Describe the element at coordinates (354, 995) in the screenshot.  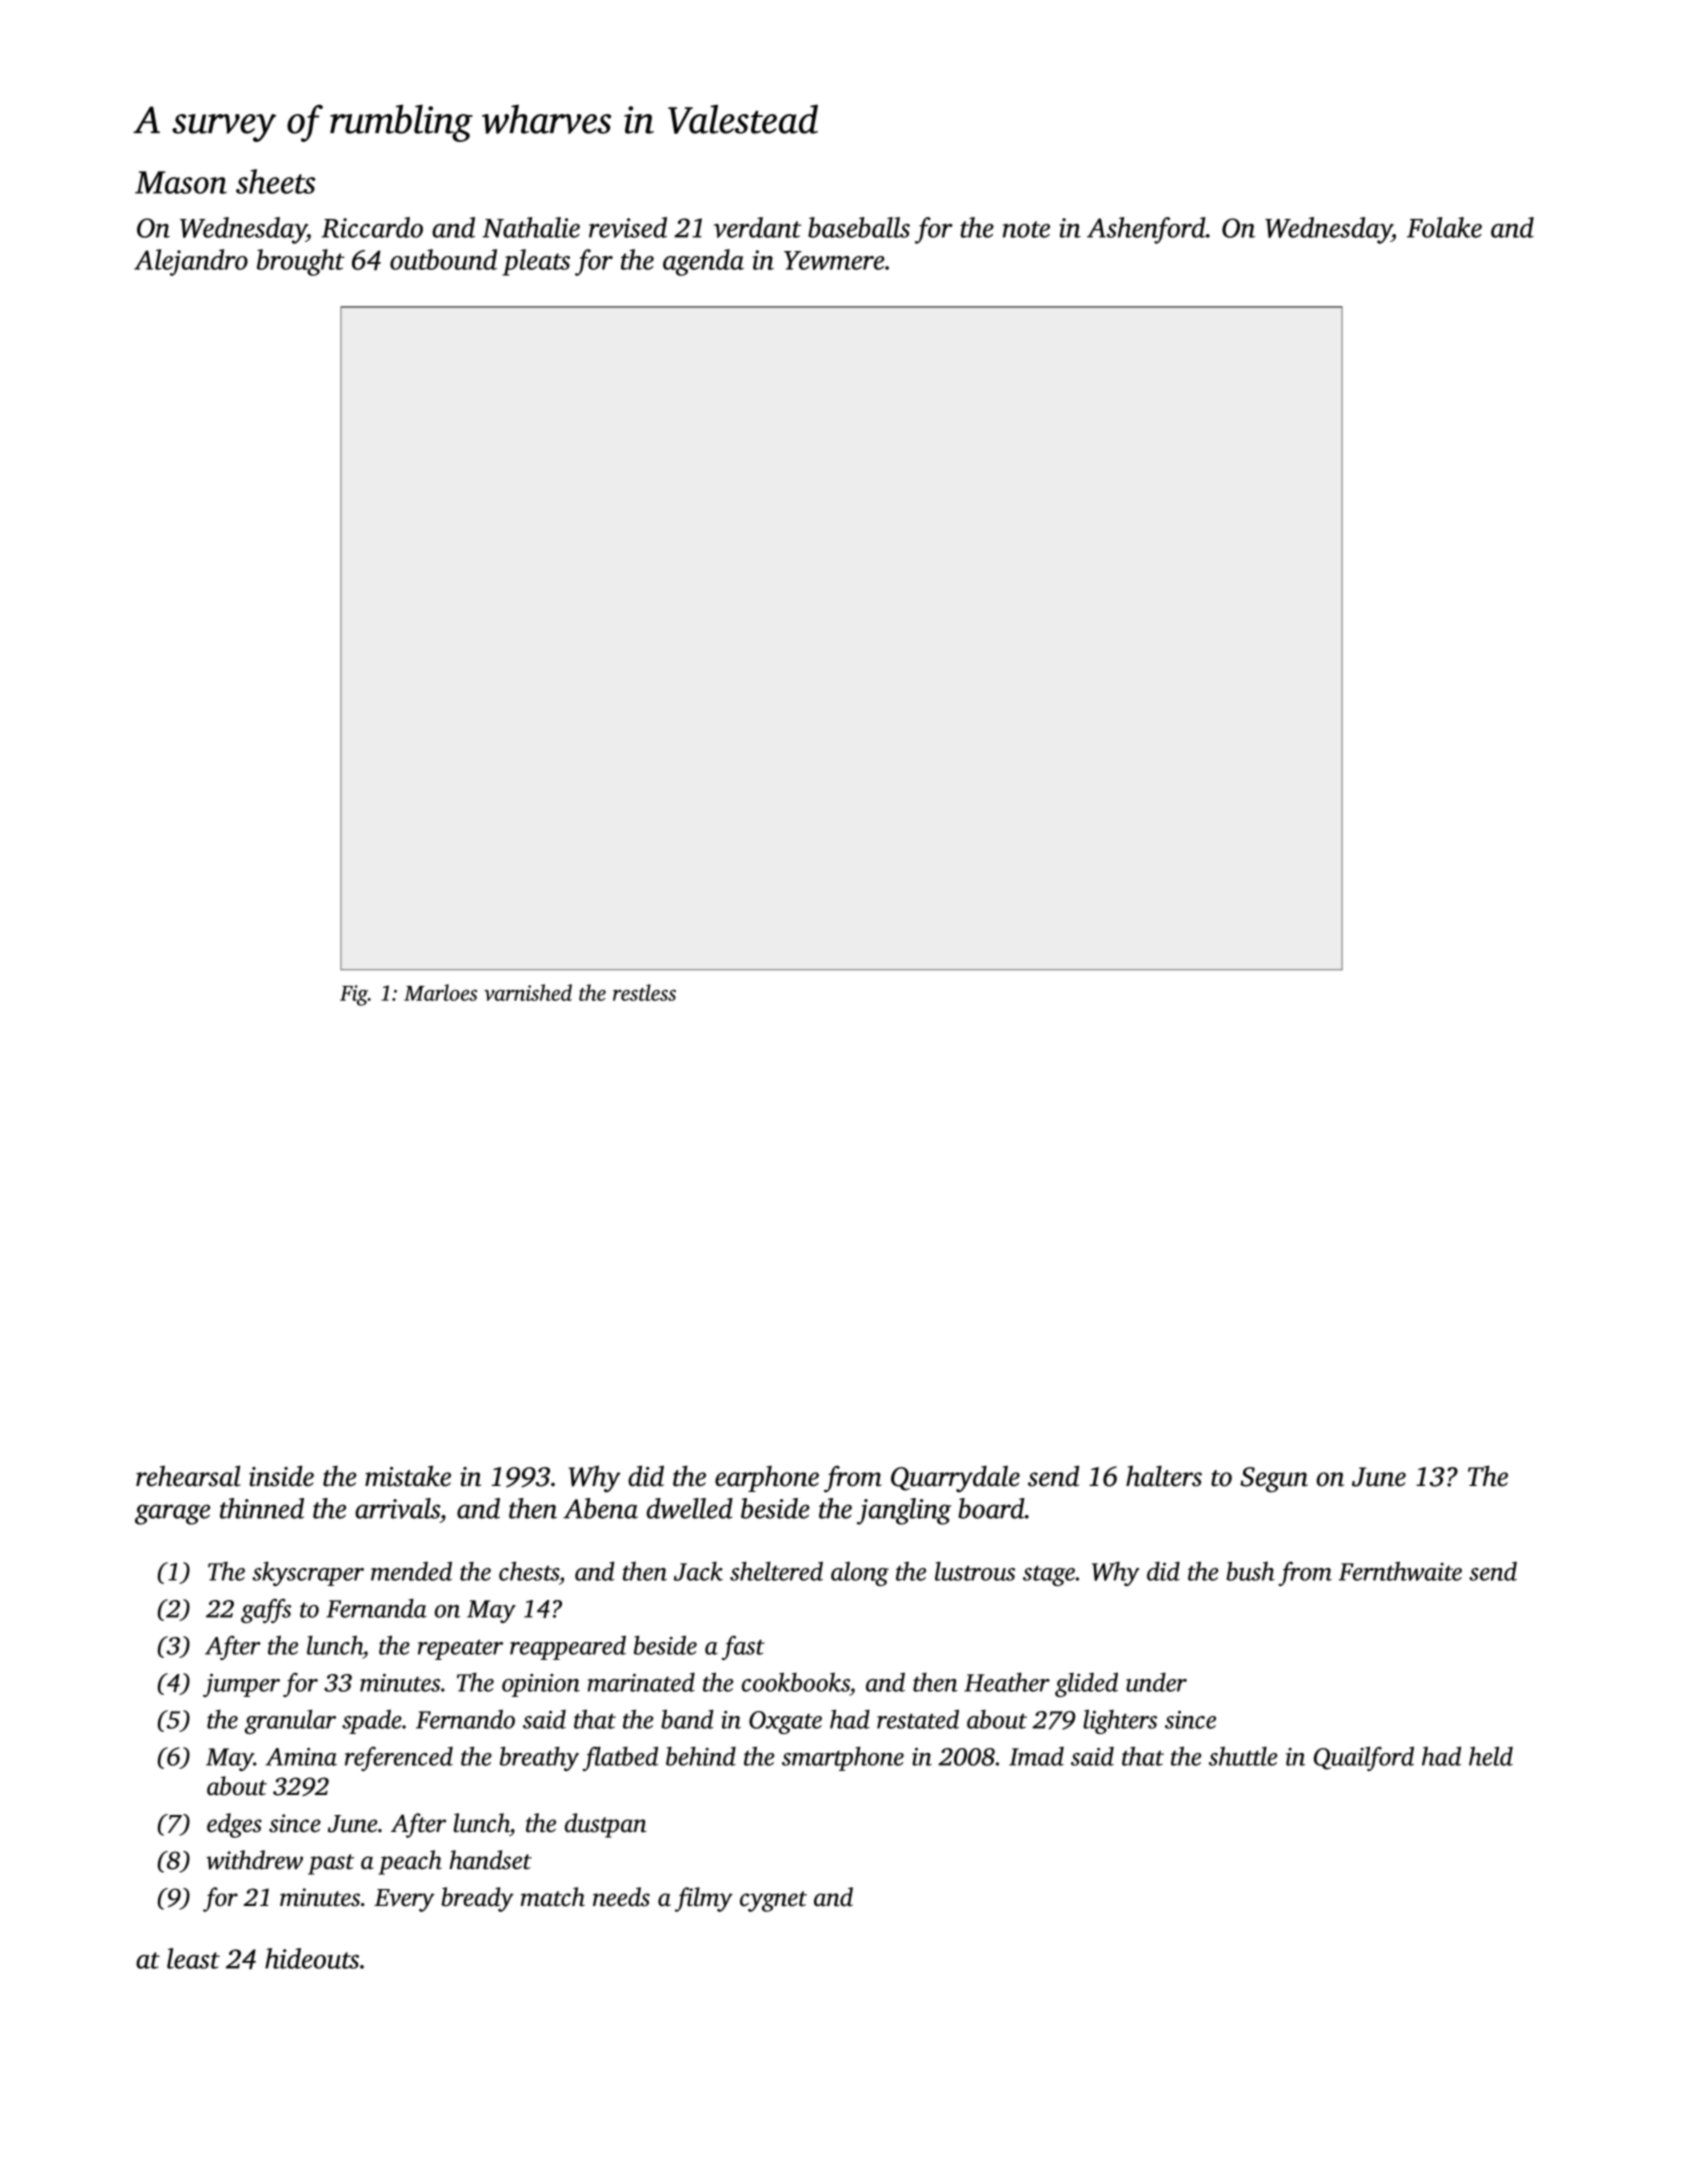
I see `Fig` at that location.
